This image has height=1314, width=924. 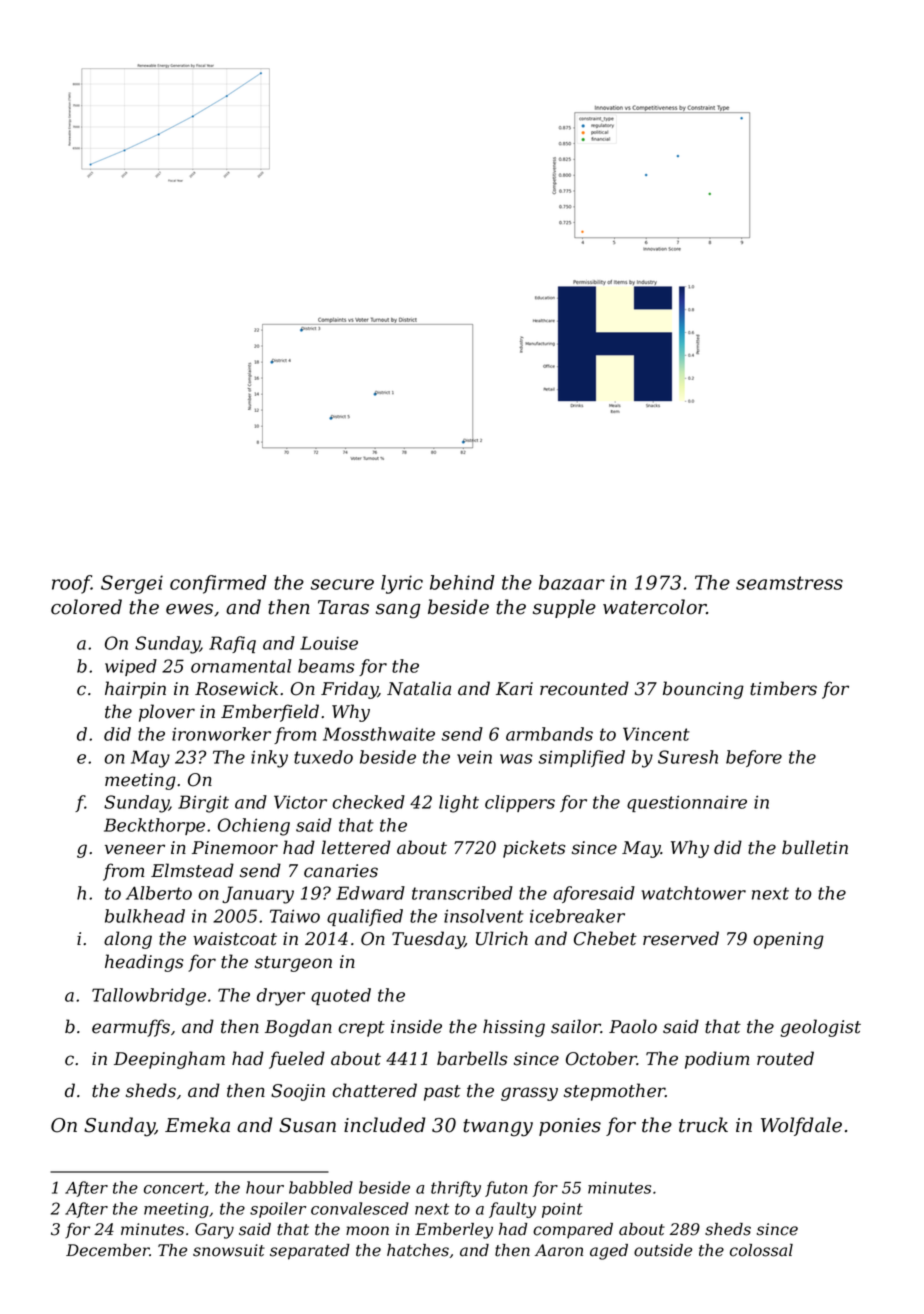 I want to click on Gary, so click(x=214, y=1231).
